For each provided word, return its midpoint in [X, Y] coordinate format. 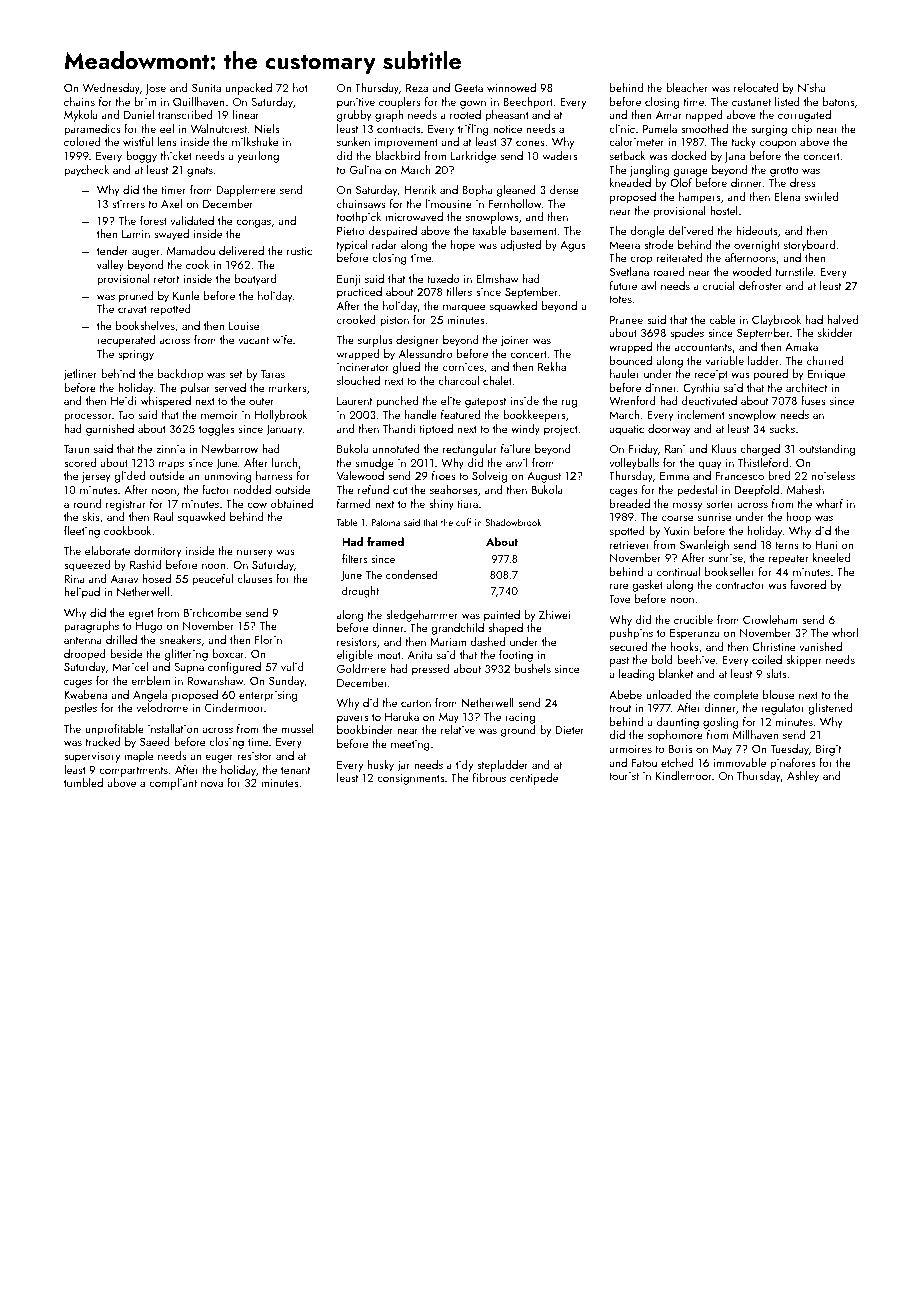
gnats [200, 172]
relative [458, 729]
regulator [783, 709]
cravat [132, 309]
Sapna [189, 668]
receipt [711, 375]
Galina [365, 169]
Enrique [826, 375]
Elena [787, 196]
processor [88, 417]
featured [460, 414]
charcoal [458, 380]
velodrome [162, 707]
